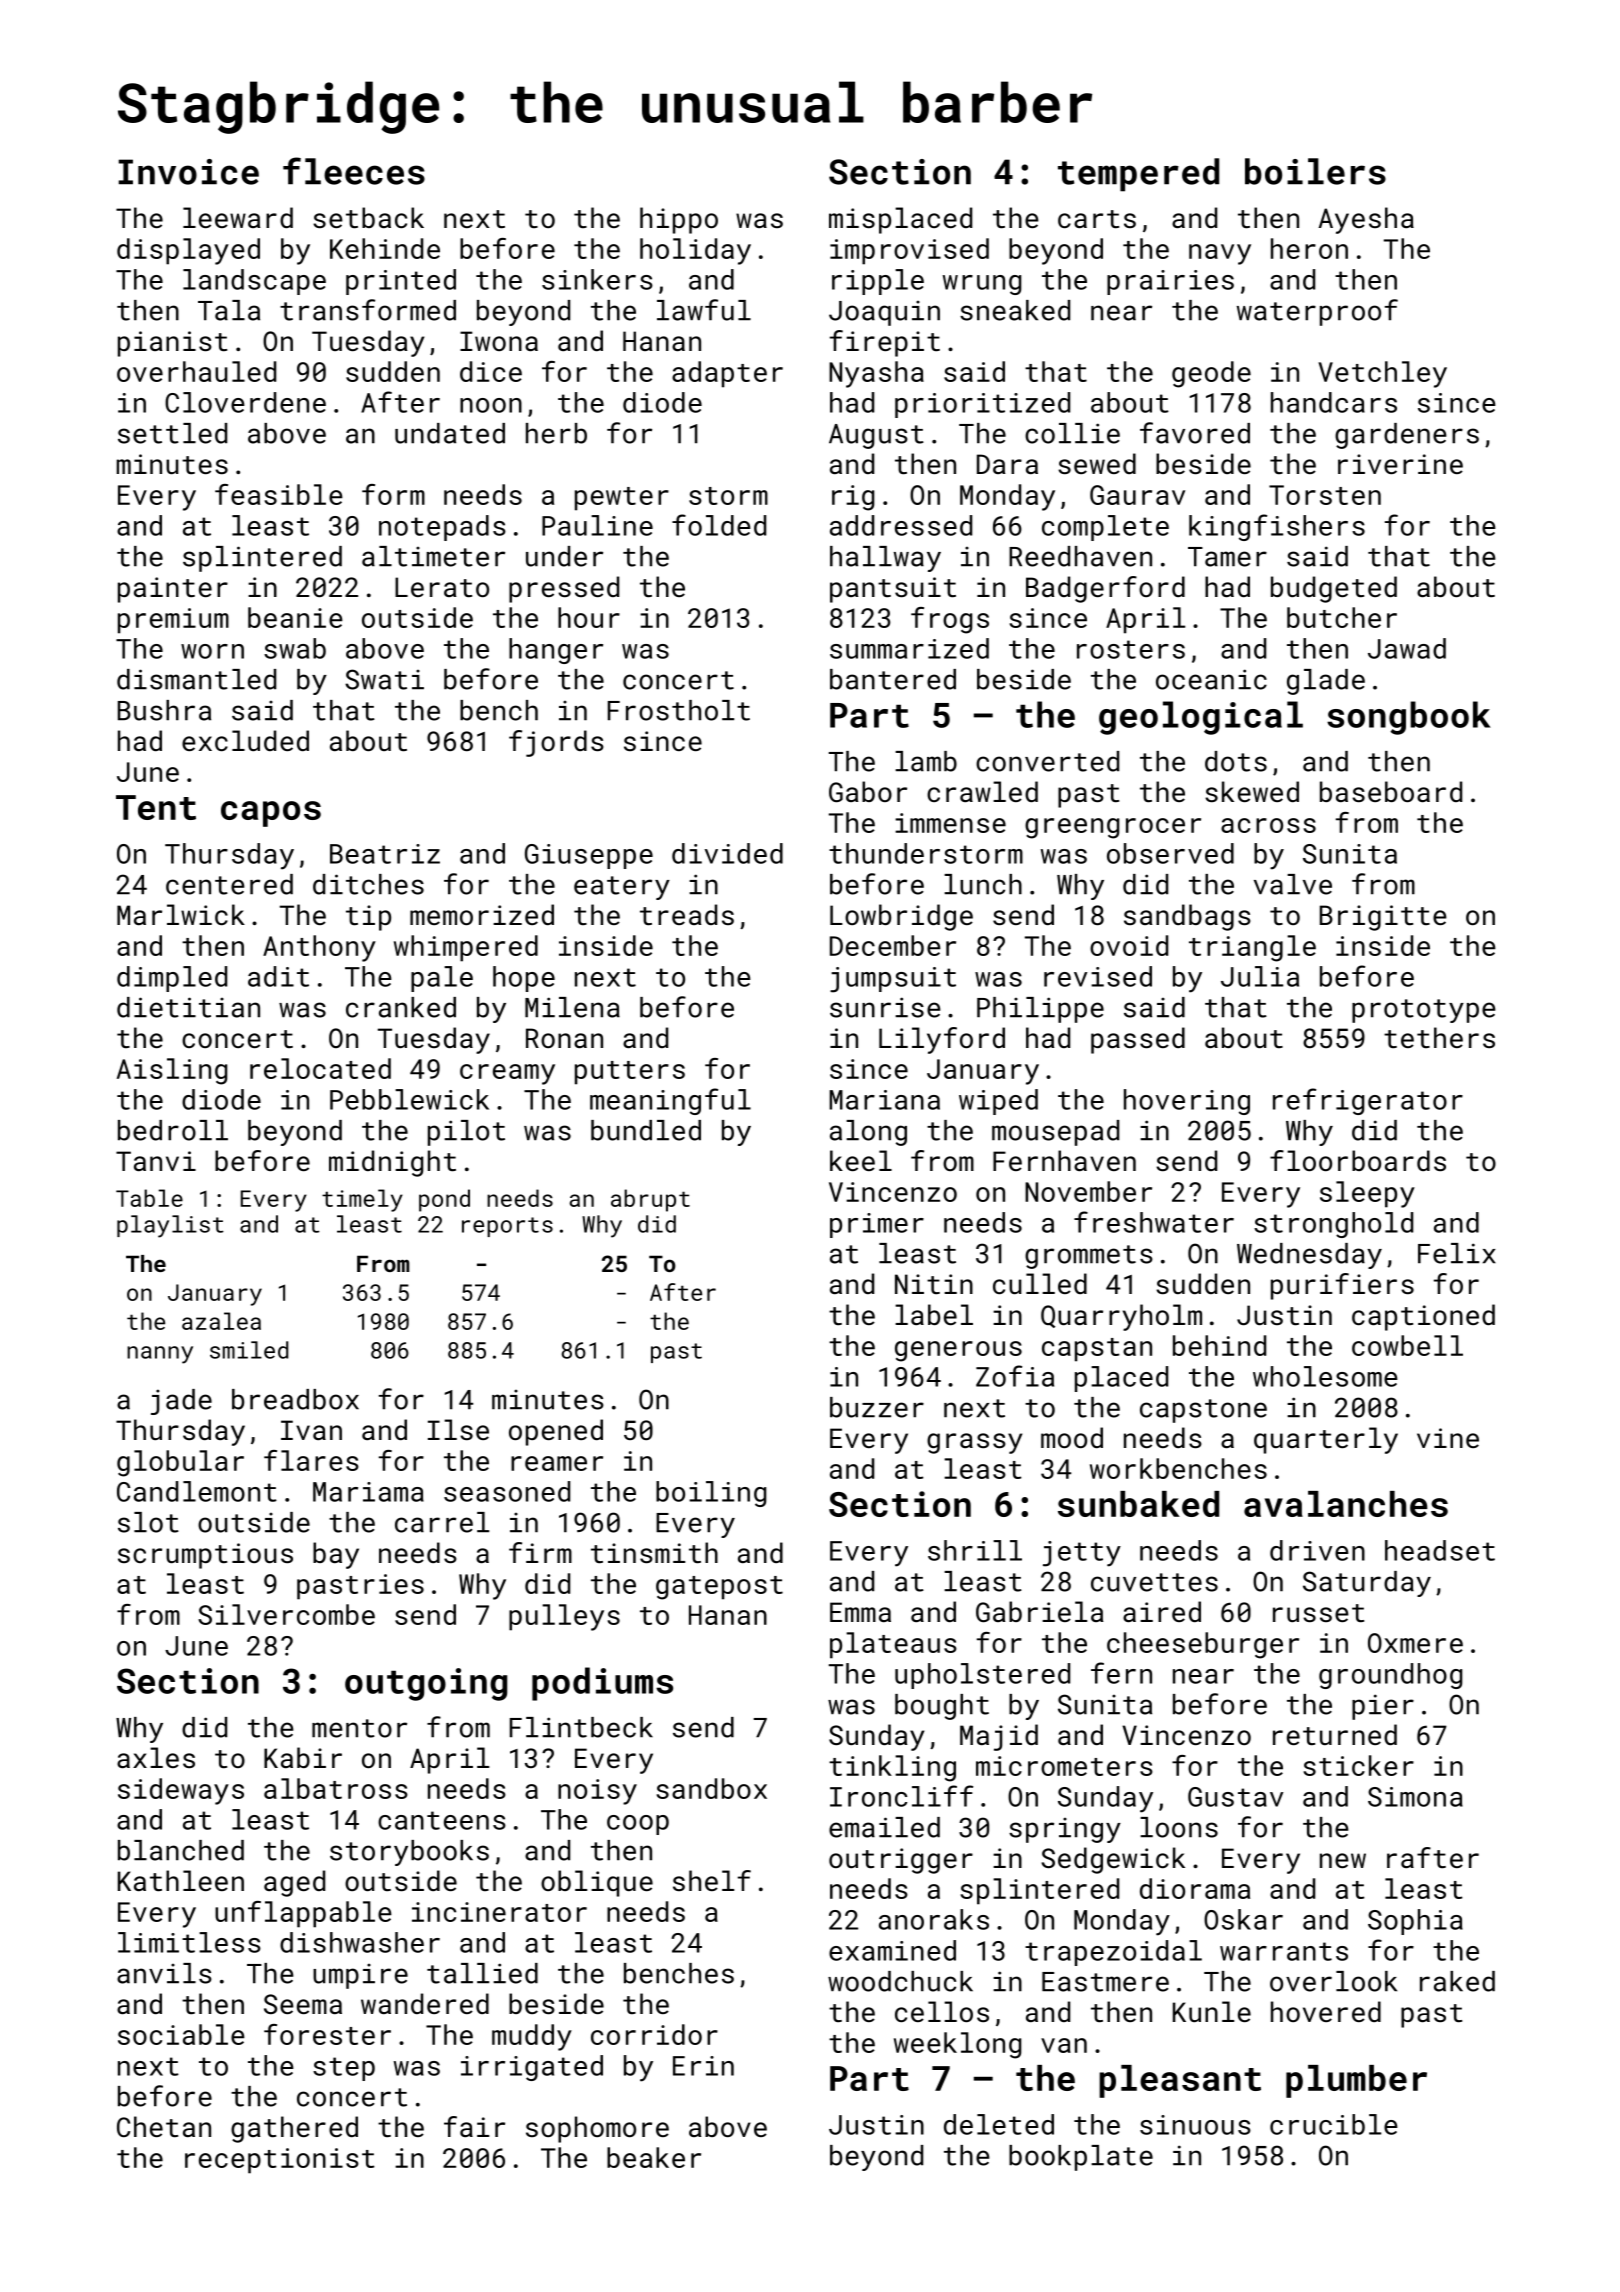 This document has height=2292, width=1620. I want to click on axles, so click(156, 1757).
